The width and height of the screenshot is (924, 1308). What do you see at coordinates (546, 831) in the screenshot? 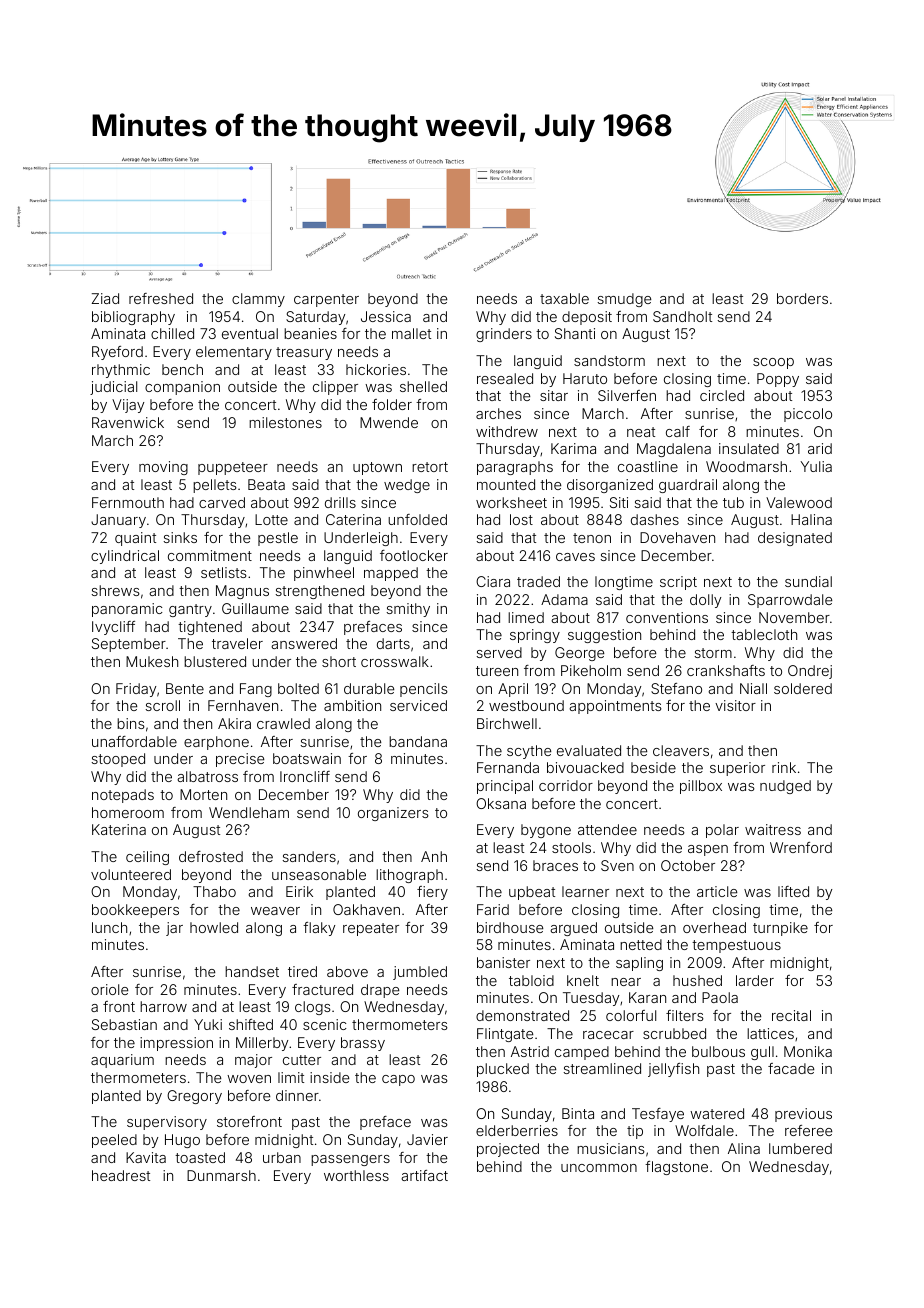
I see `bygone` at bounding box center [546, 831].
